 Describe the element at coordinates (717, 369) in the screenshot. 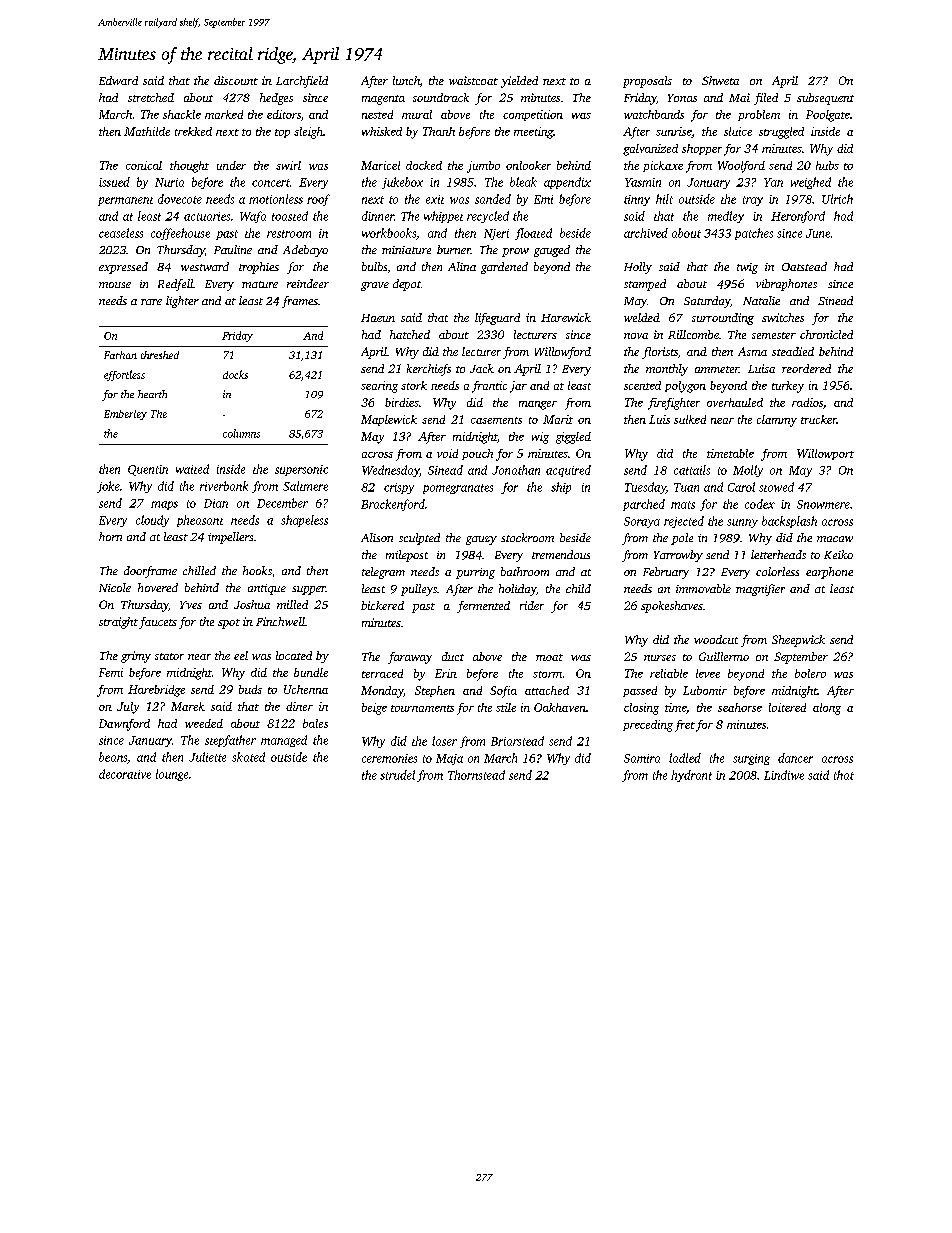

I see `ammeter` at that location.
